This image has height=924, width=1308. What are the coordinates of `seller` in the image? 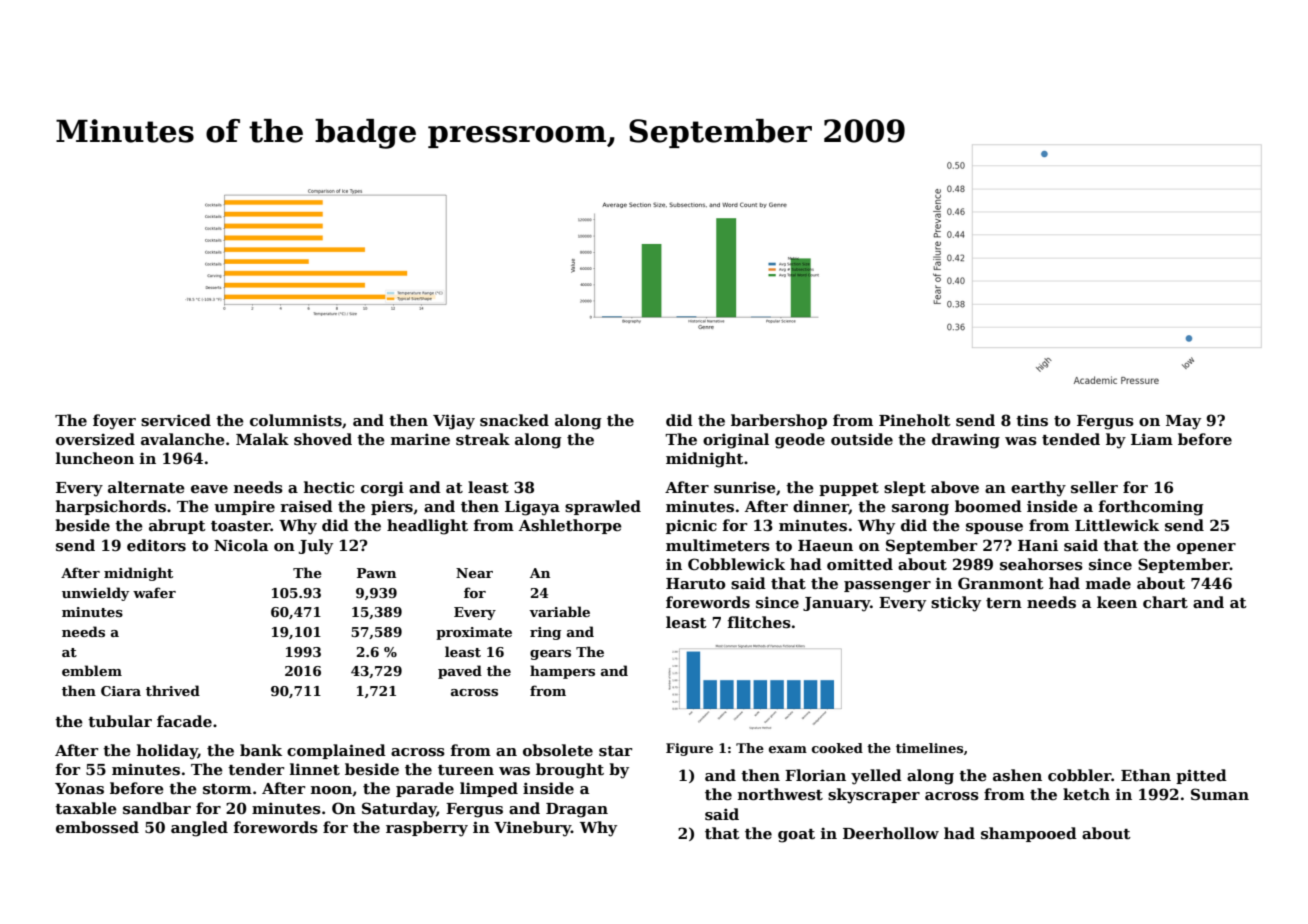 It's located at (1094, 487).
